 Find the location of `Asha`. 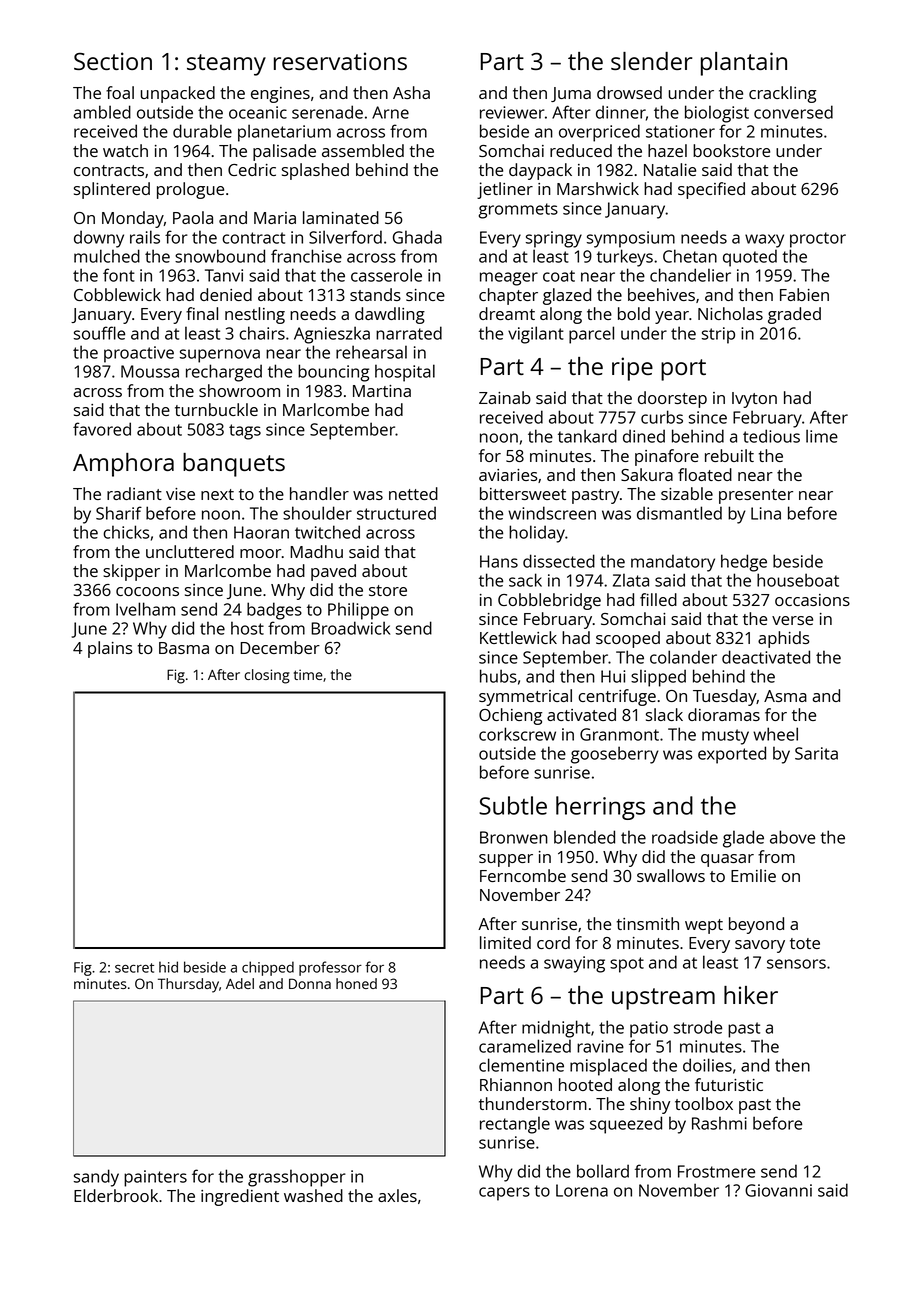

Asha is located at coordinates (411, 92).
